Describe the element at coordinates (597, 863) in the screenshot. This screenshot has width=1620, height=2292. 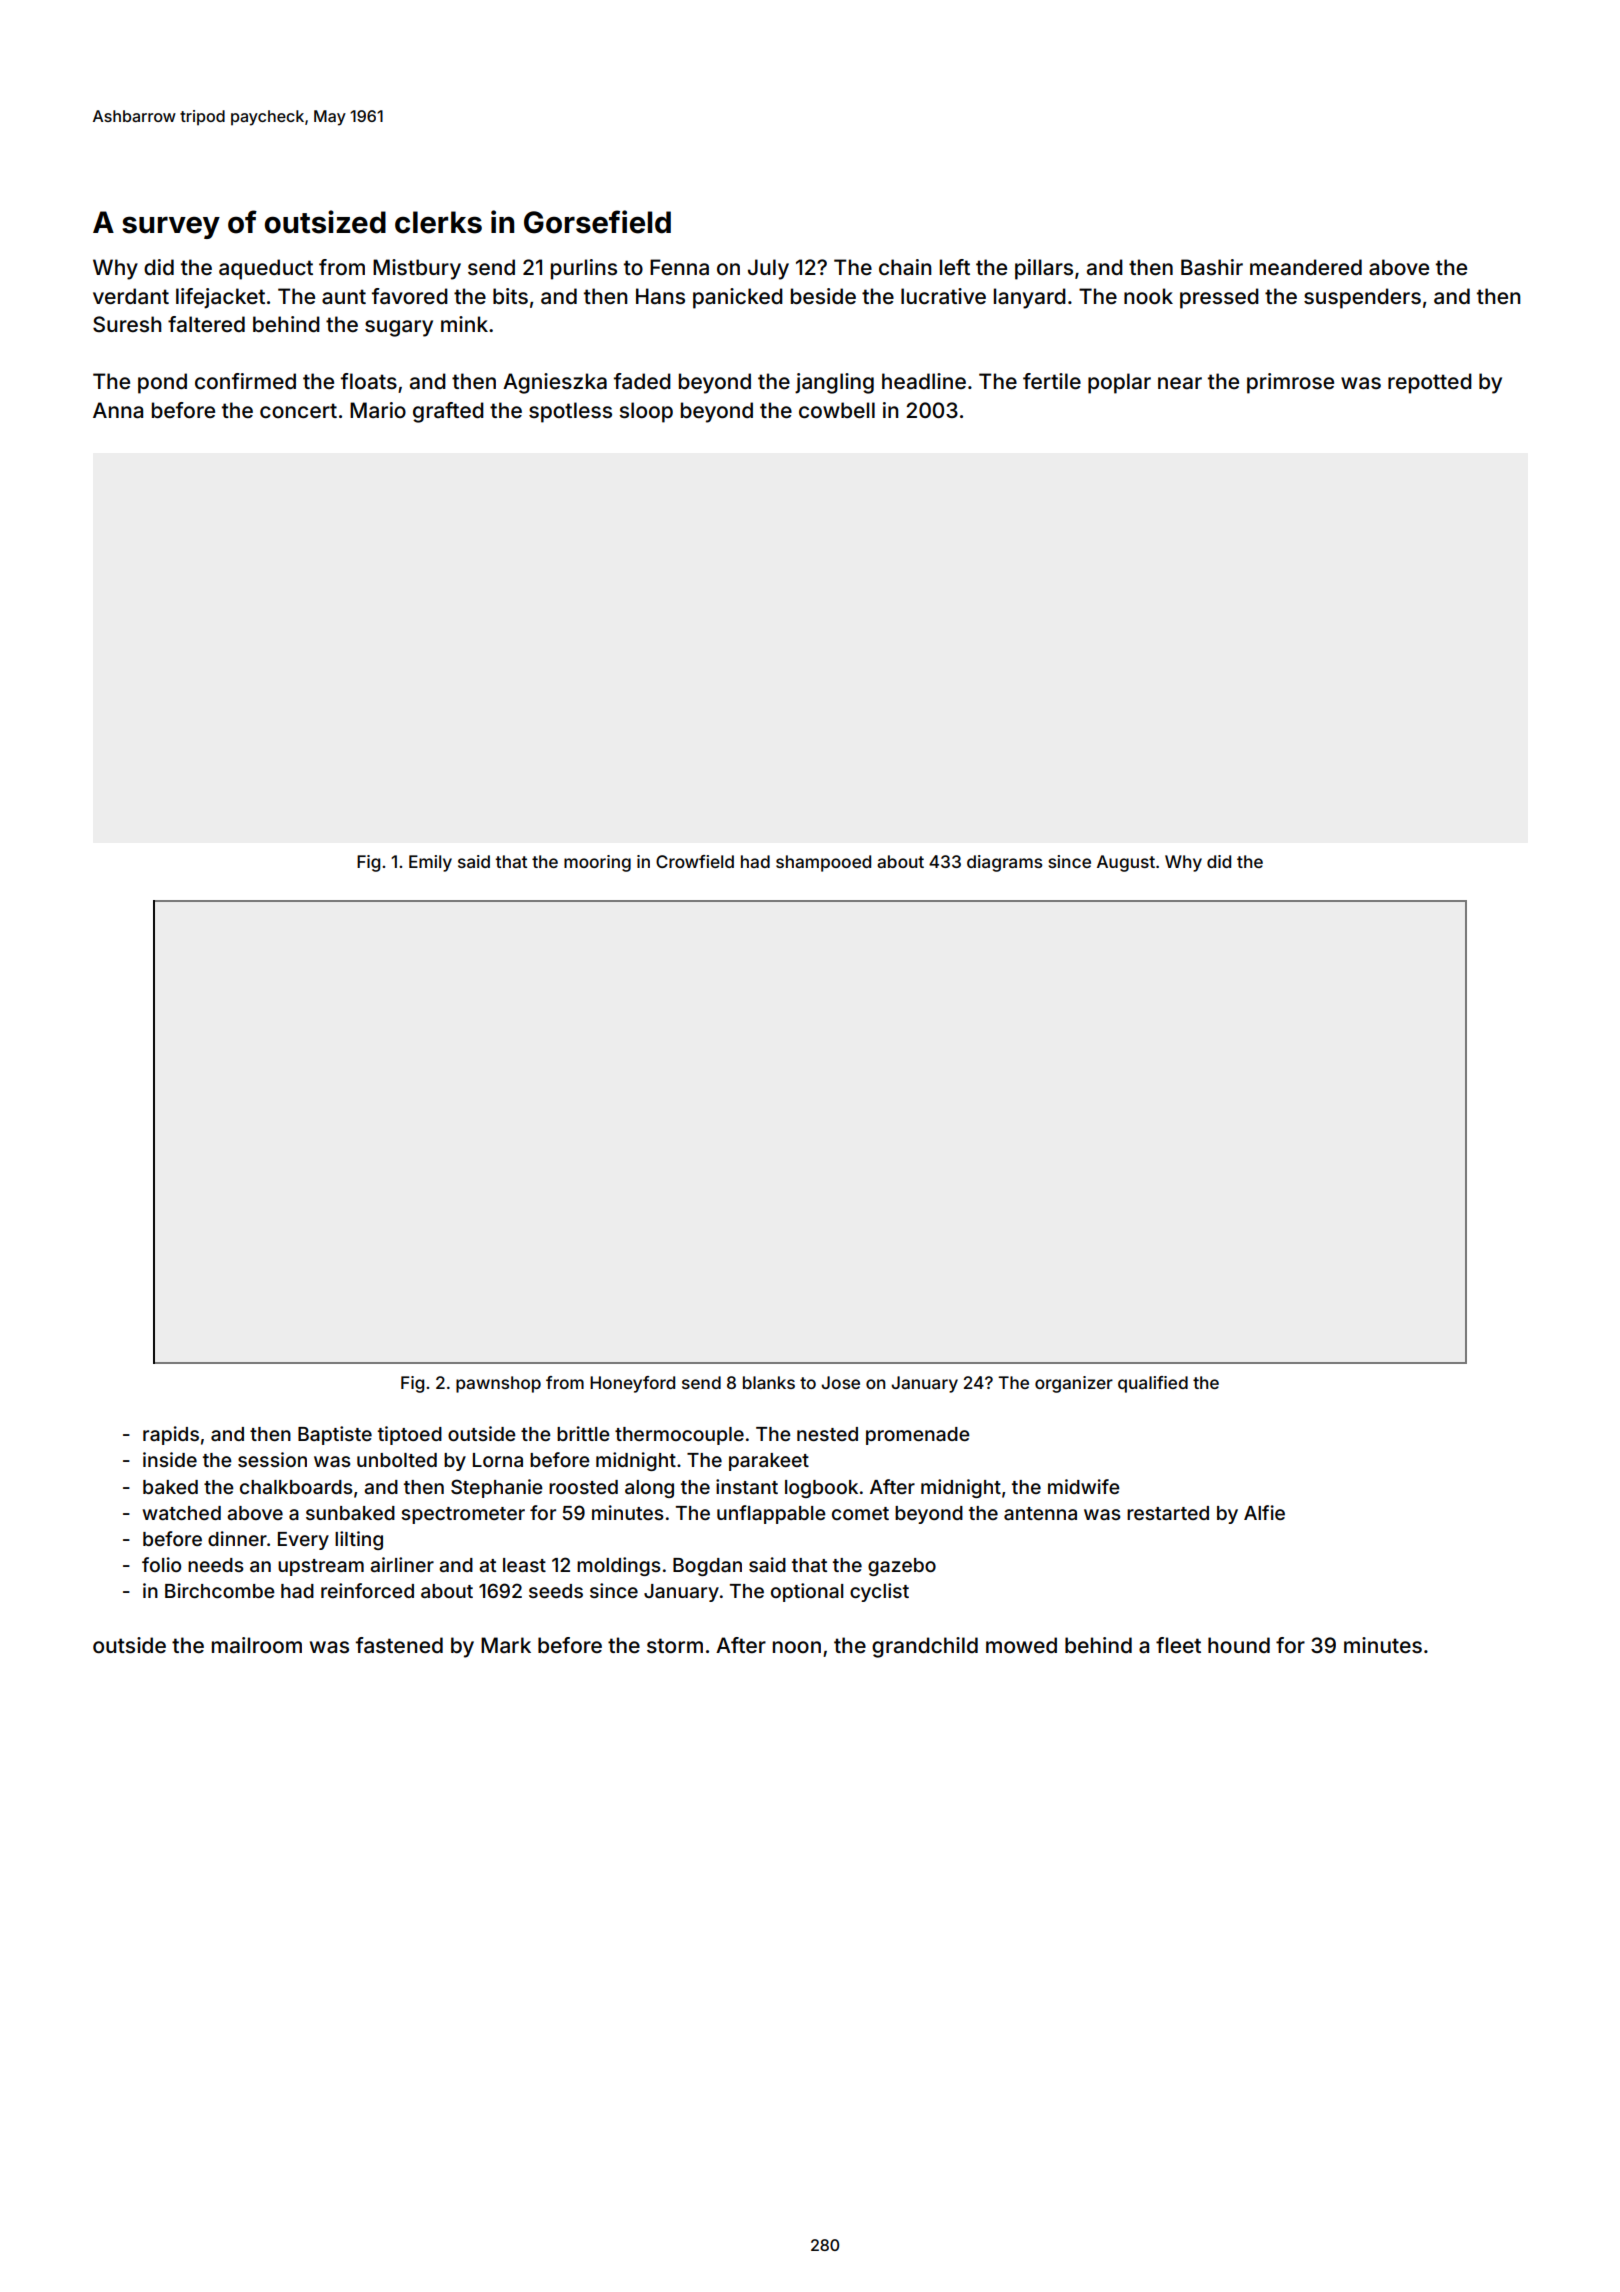
I see `mooring` at that location.
